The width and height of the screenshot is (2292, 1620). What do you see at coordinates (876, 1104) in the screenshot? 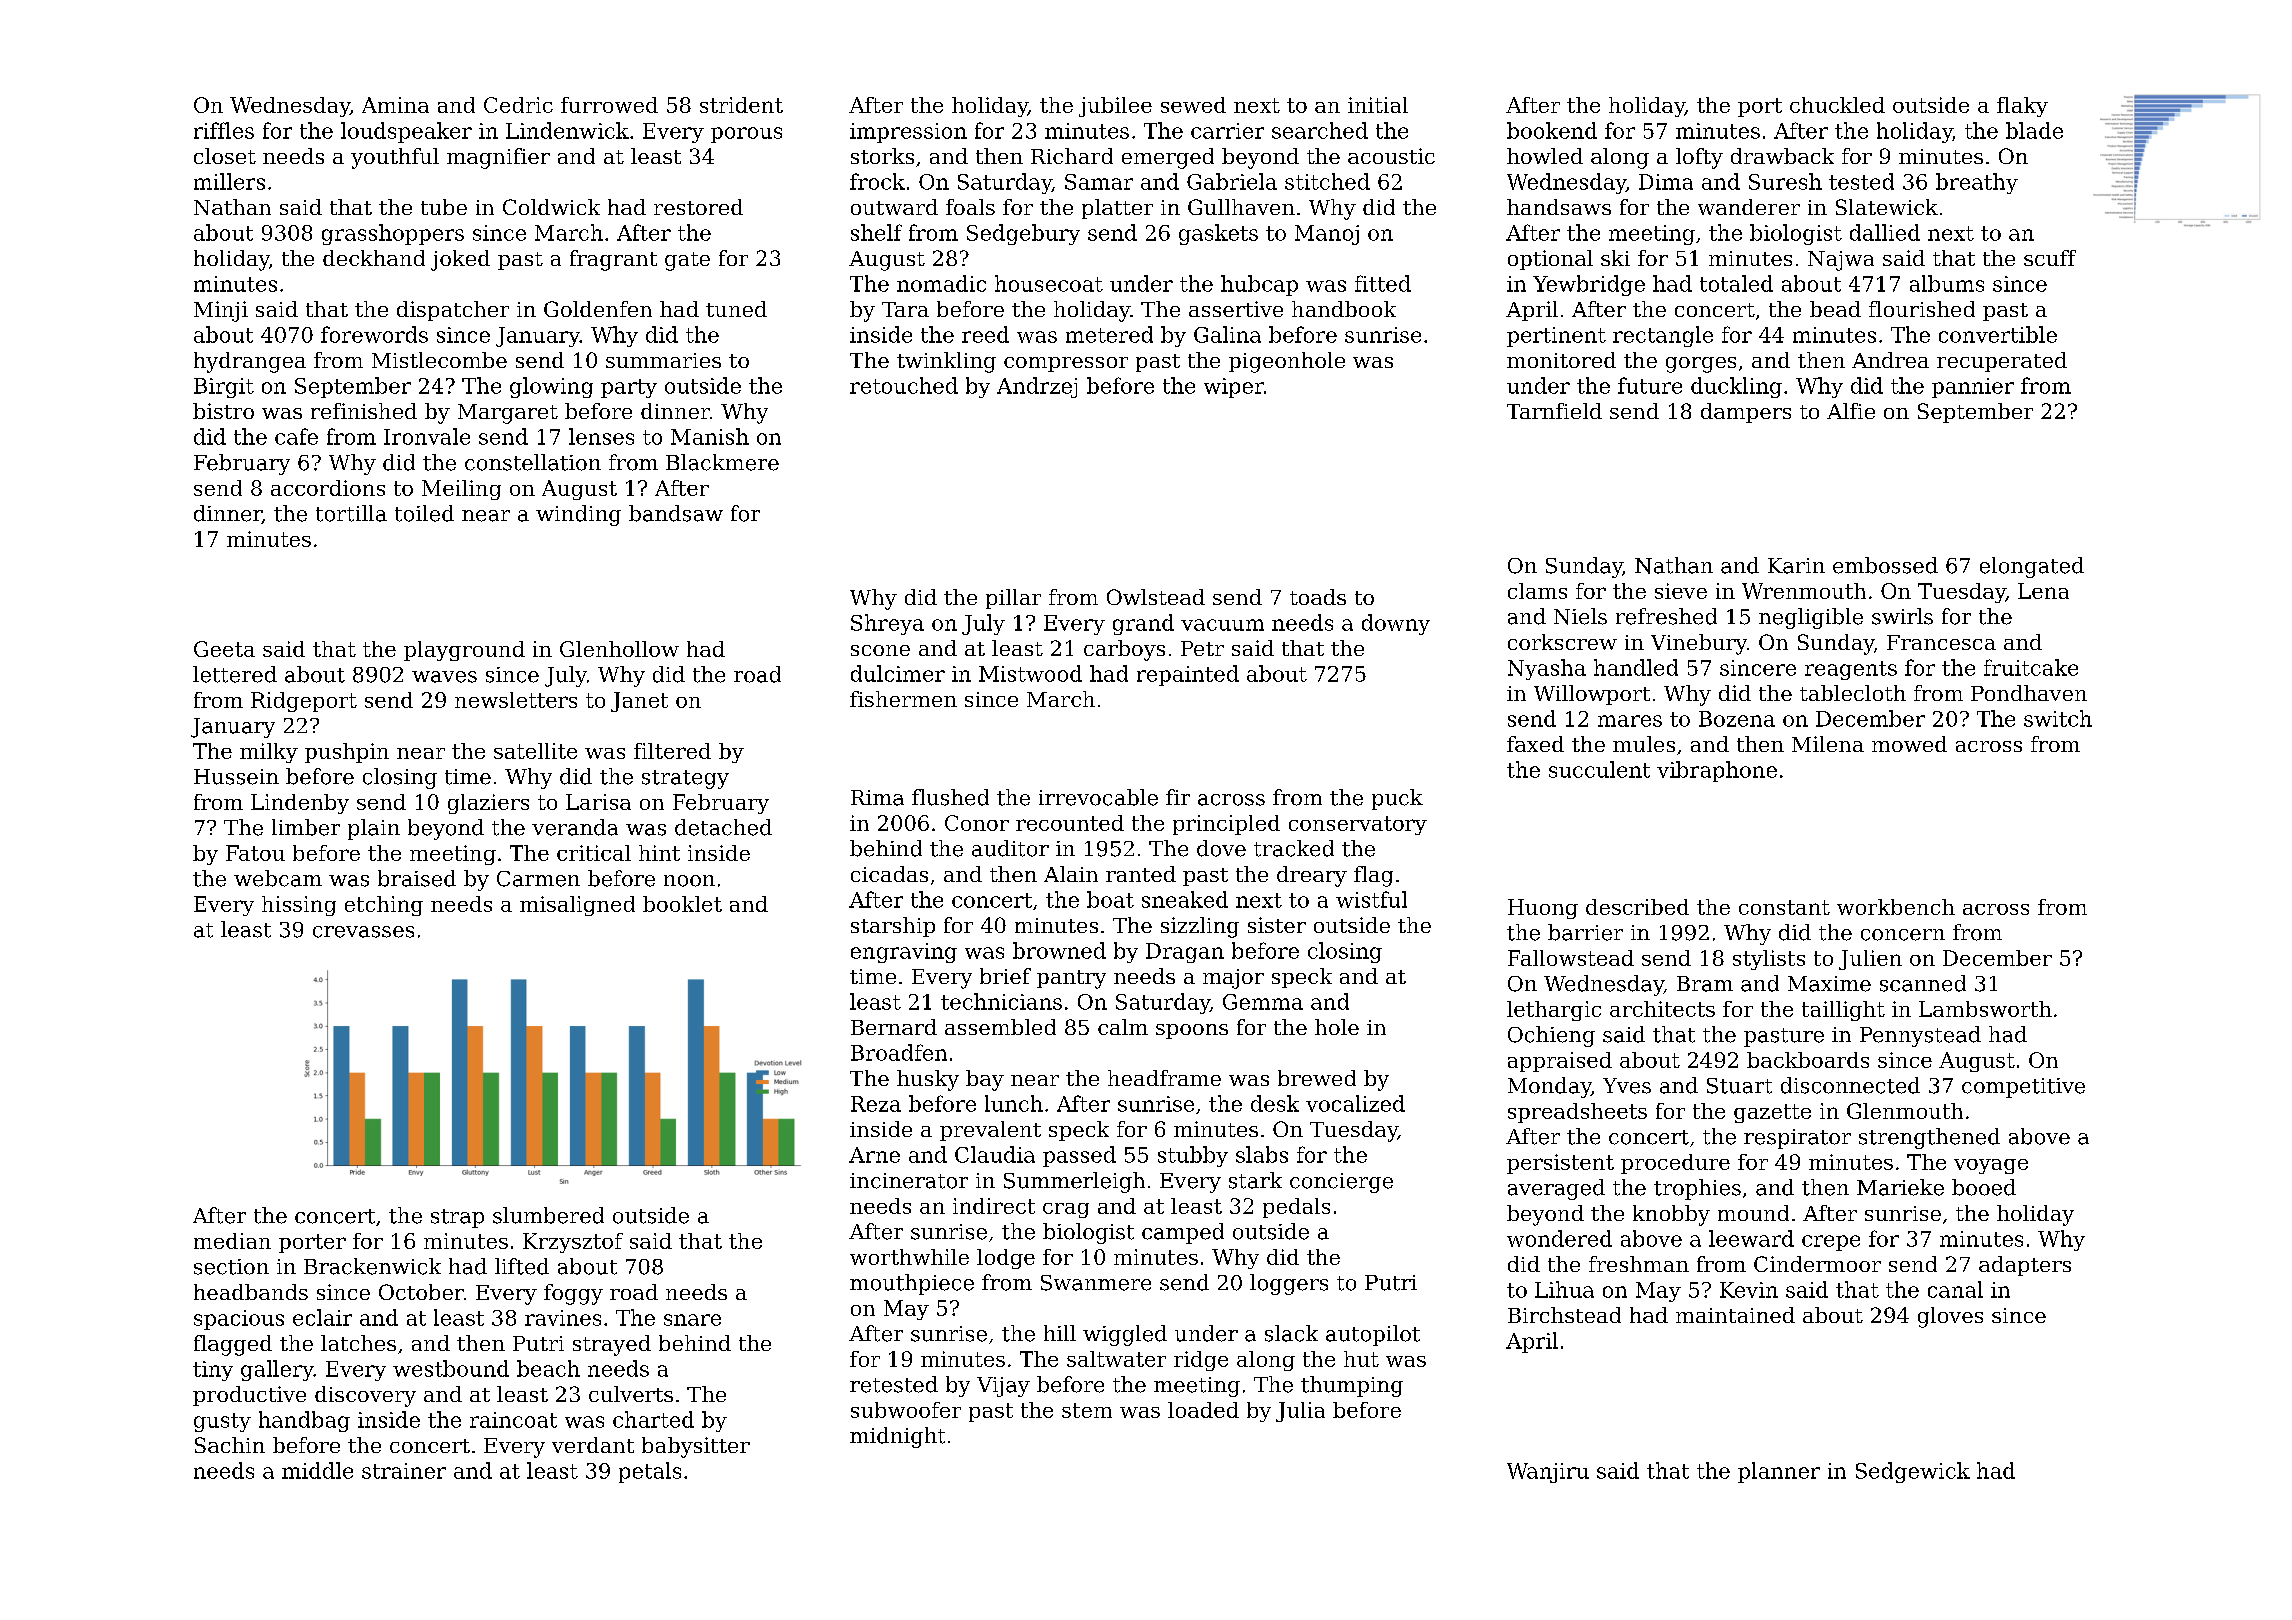
I see `Reza` at bounding box center [876, 1104].
